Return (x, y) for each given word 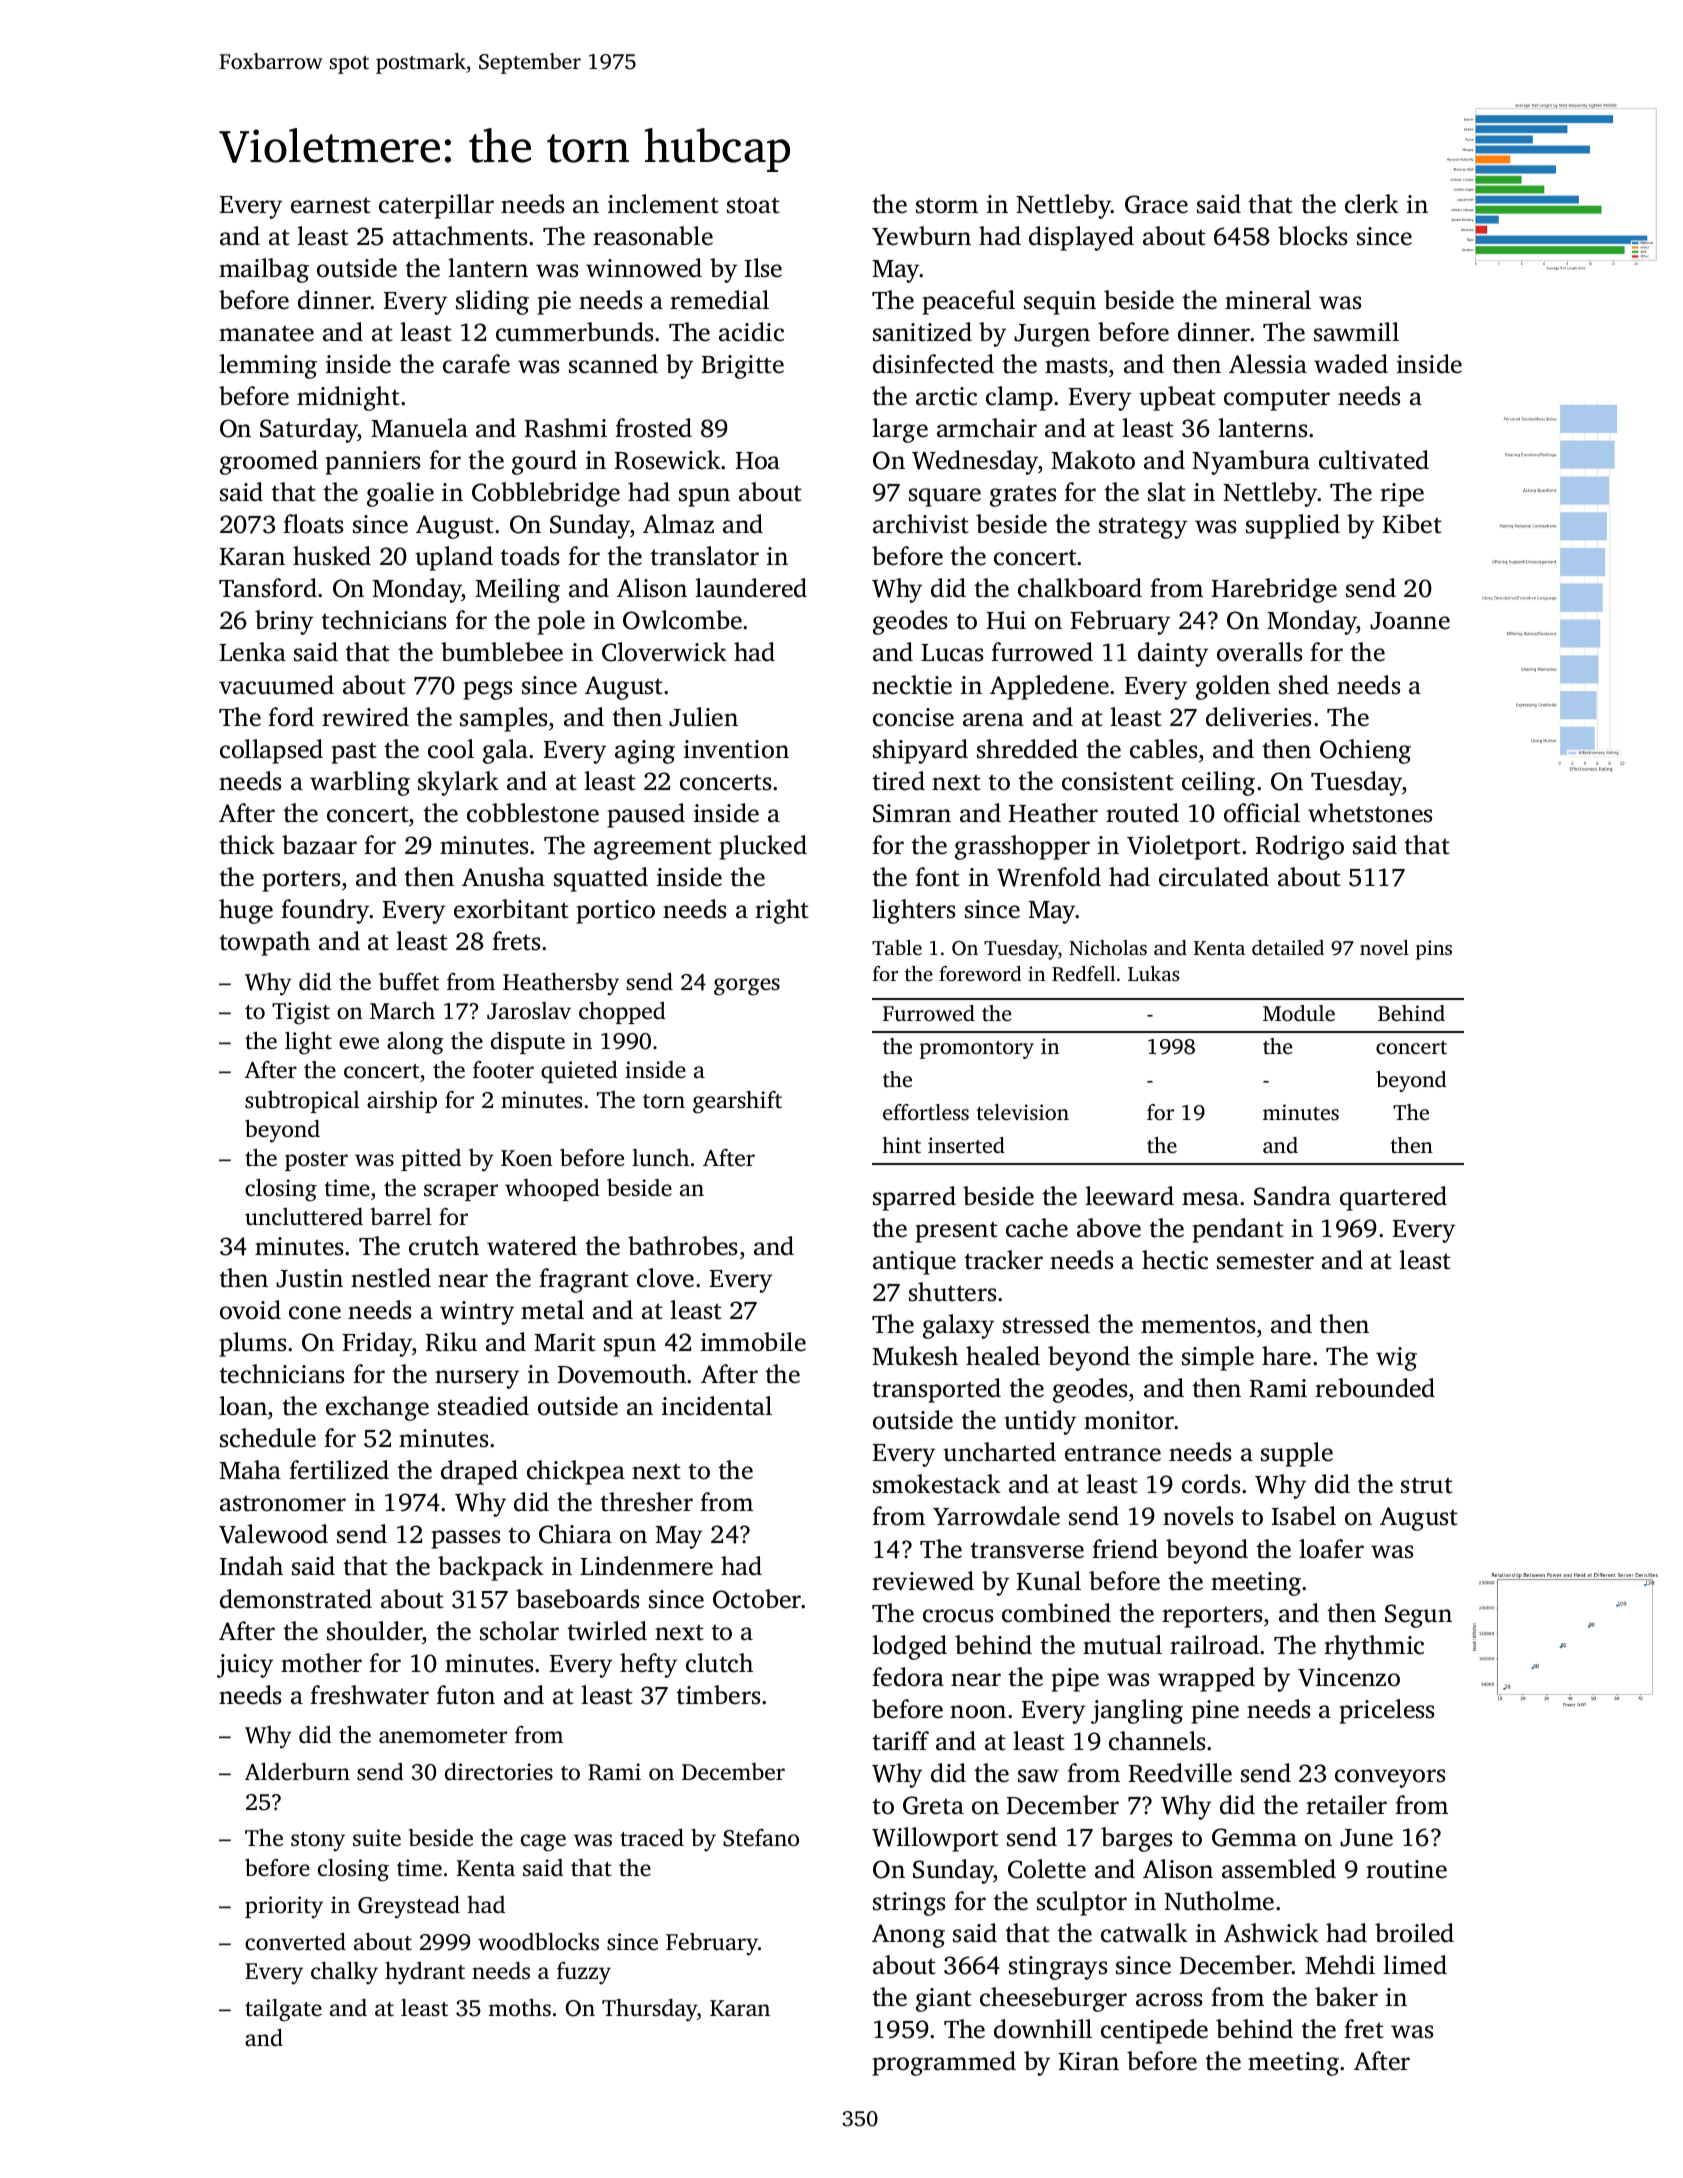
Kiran (1089, 2061)
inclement (663, 204)
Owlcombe (682, 620)
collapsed (271, 751)
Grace (1156, 204)
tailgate (283, 2010)
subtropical (302, 1102)
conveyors (1390, 1778)
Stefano (761, 1838)
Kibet (1412, 524)
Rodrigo (1300, 847)
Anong (908, 1936)
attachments (460, 236)
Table (897, 947)
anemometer (443, 1736)
